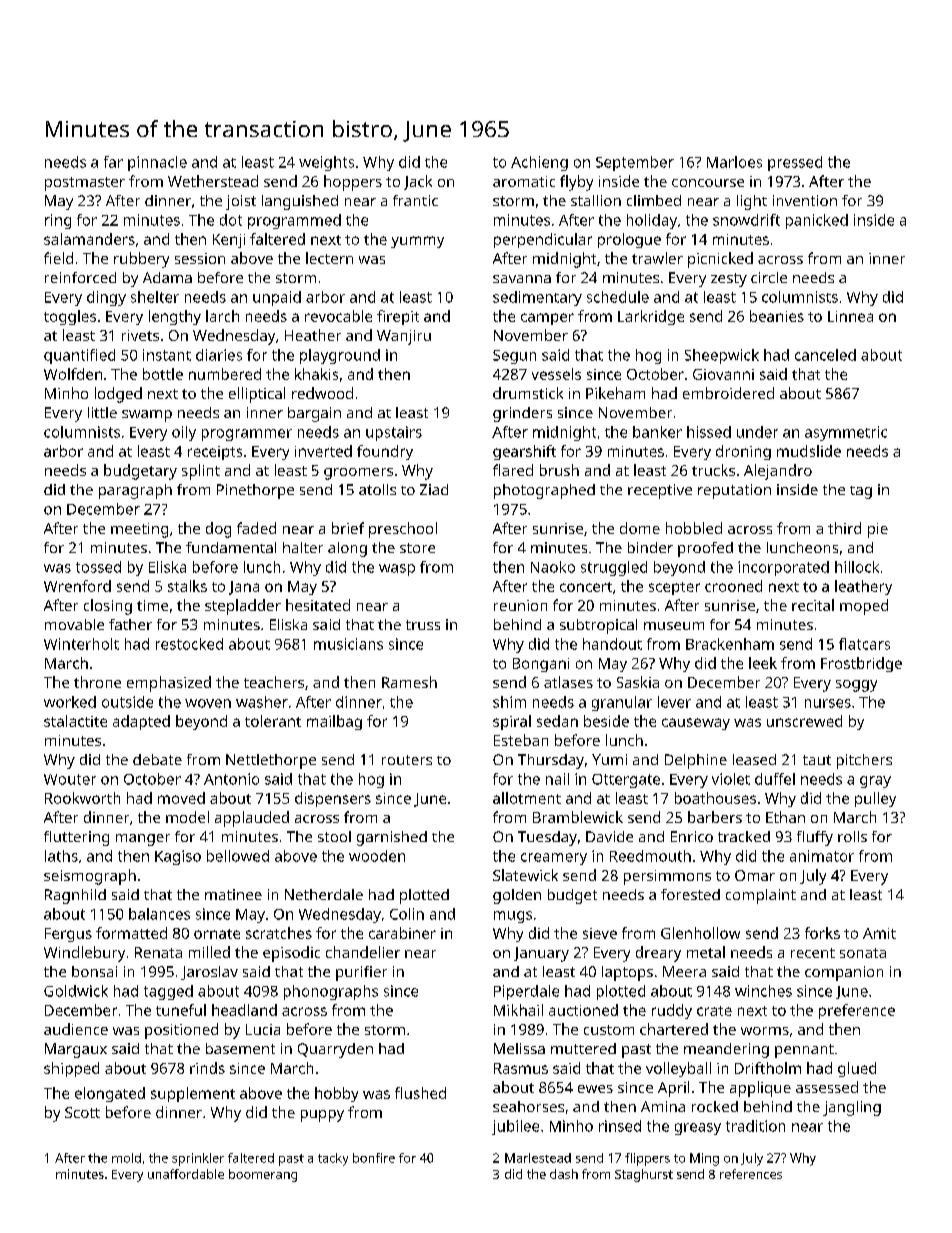  What do you see at coordinates (131, 933) in the document?
I see `formatted` at bounding box center [131, 933].
